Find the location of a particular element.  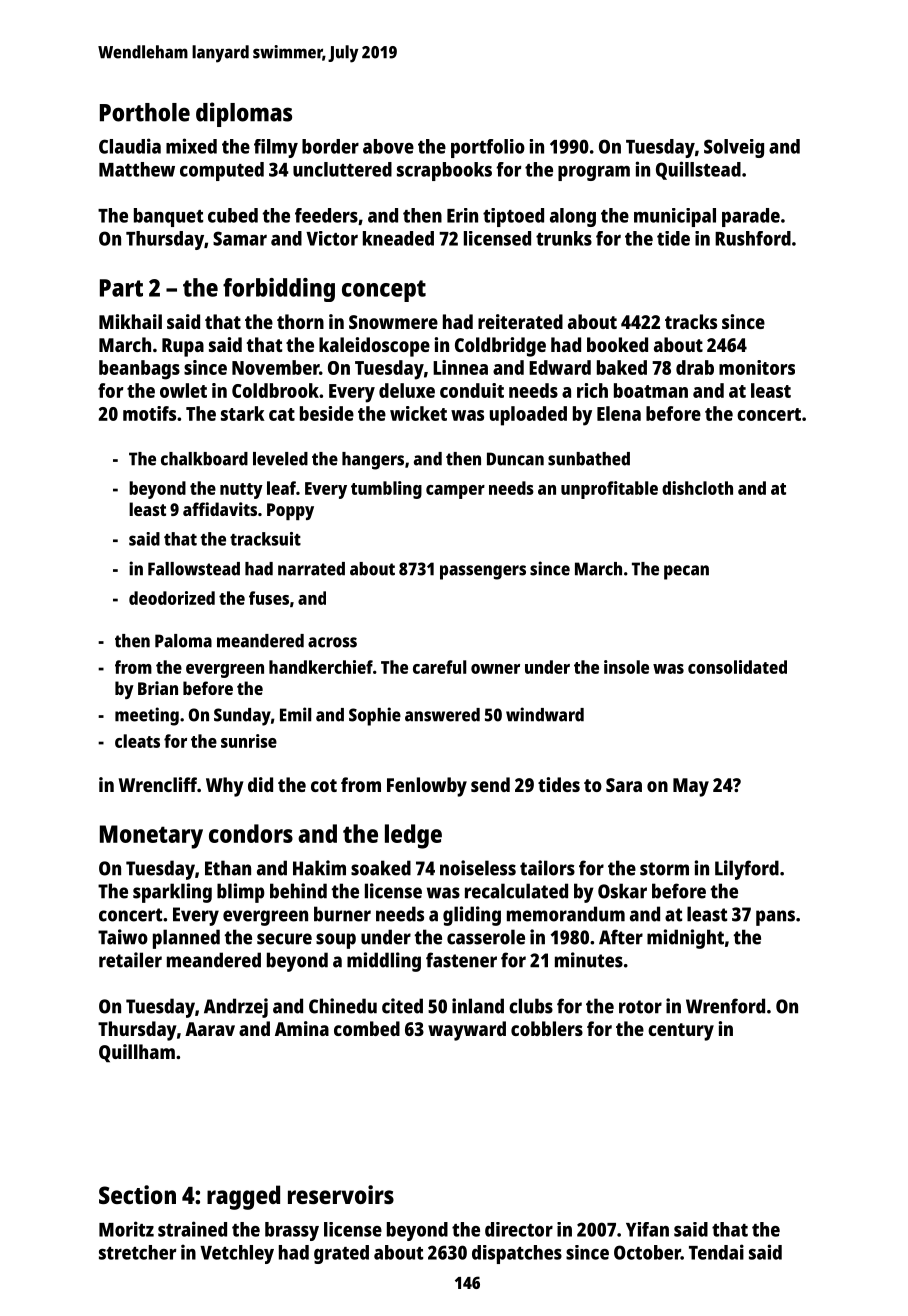

Solveig is located at coordinates (734, 148).
